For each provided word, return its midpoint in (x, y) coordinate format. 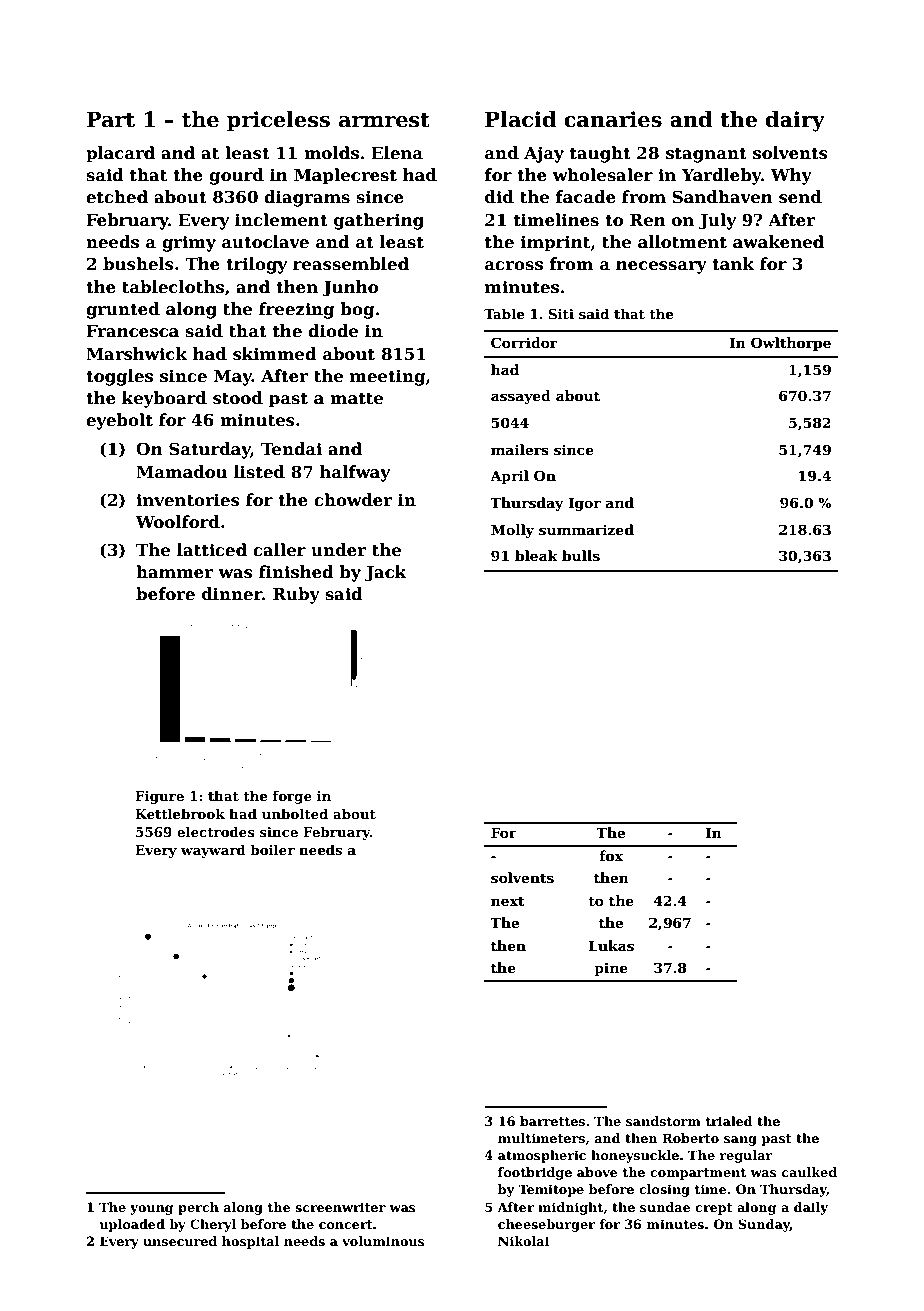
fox (611, 855)
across (514, 266)
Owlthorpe (791, 344)
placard (120, 154)
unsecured (180, 1241)
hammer (175, 572)
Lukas (611, 945)
